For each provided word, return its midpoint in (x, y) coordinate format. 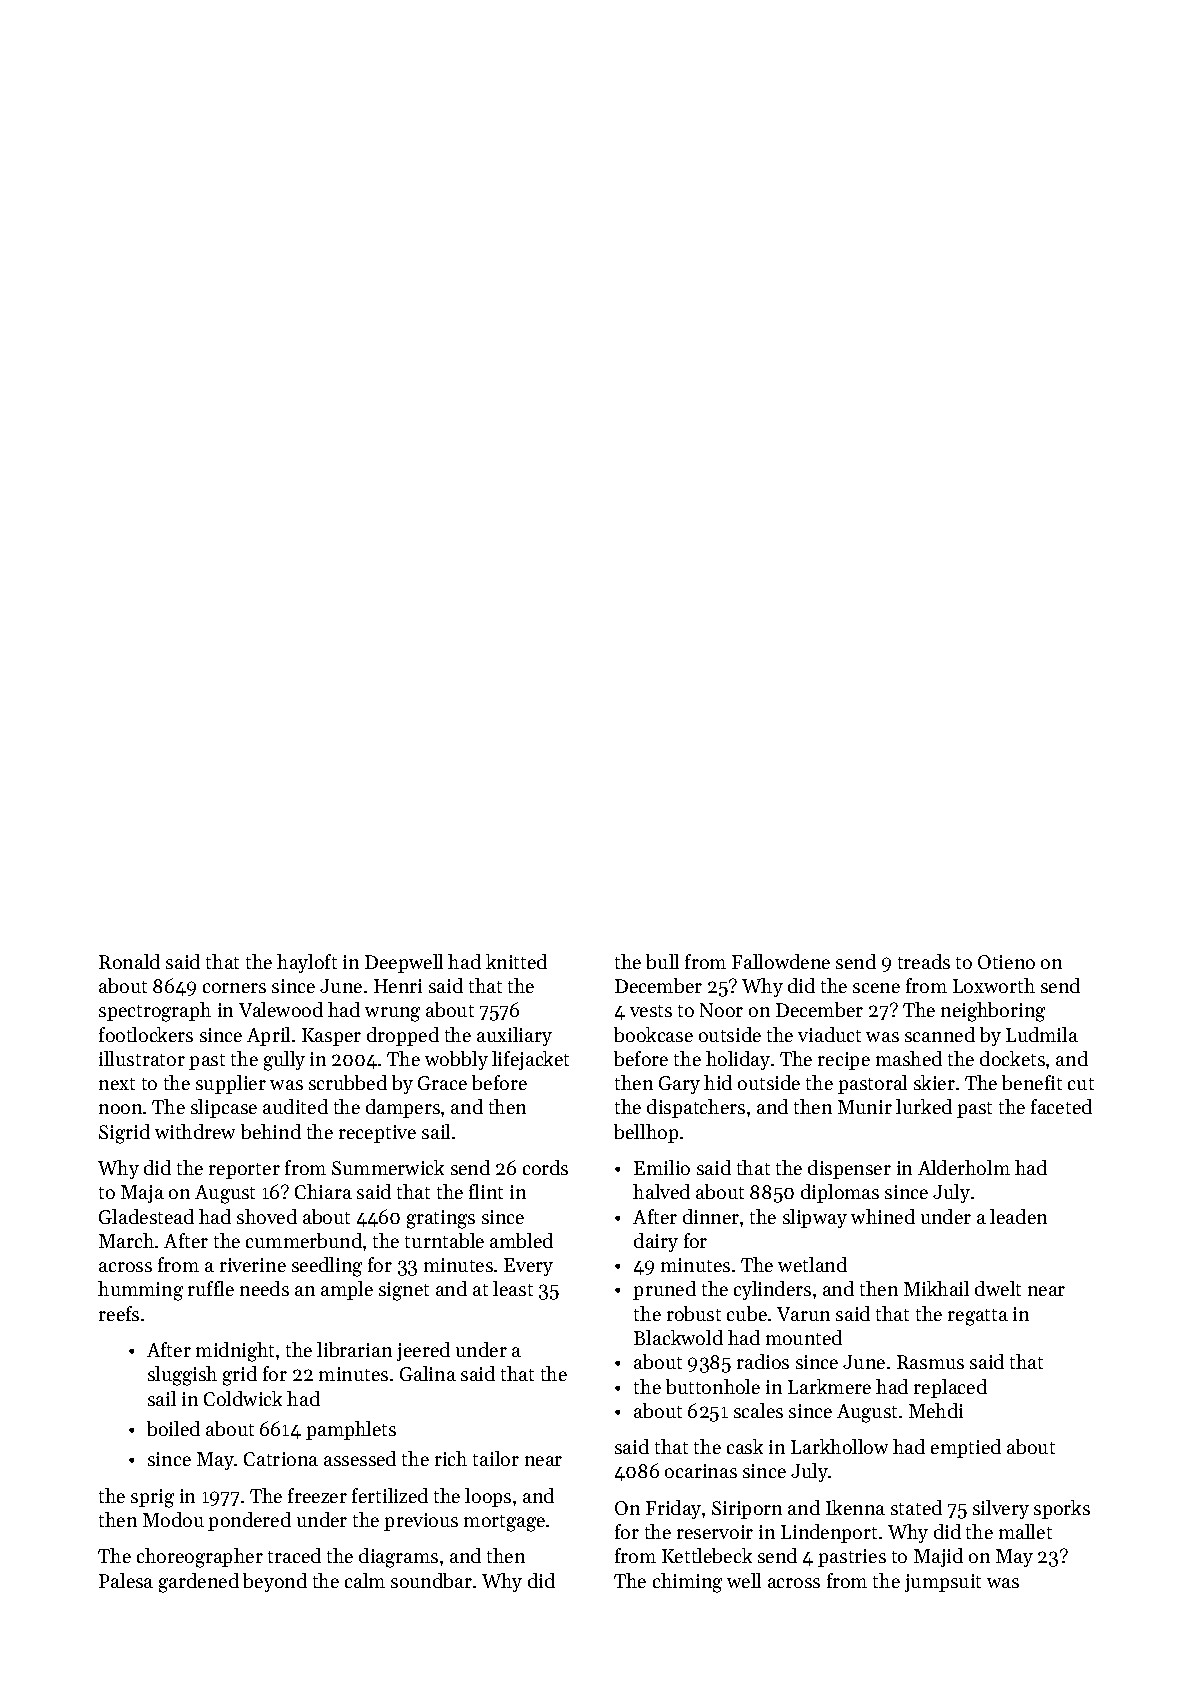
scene (876, 988)
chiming (687, 1583)
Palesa (126, 1580)
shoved (267, 1216)
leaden (1018, 1216)
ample (347, 1290)
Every (528, 1267)
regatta (978, 1317)
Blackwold (678, 1337)
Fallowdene (781, 961)
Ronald (129, 961)
